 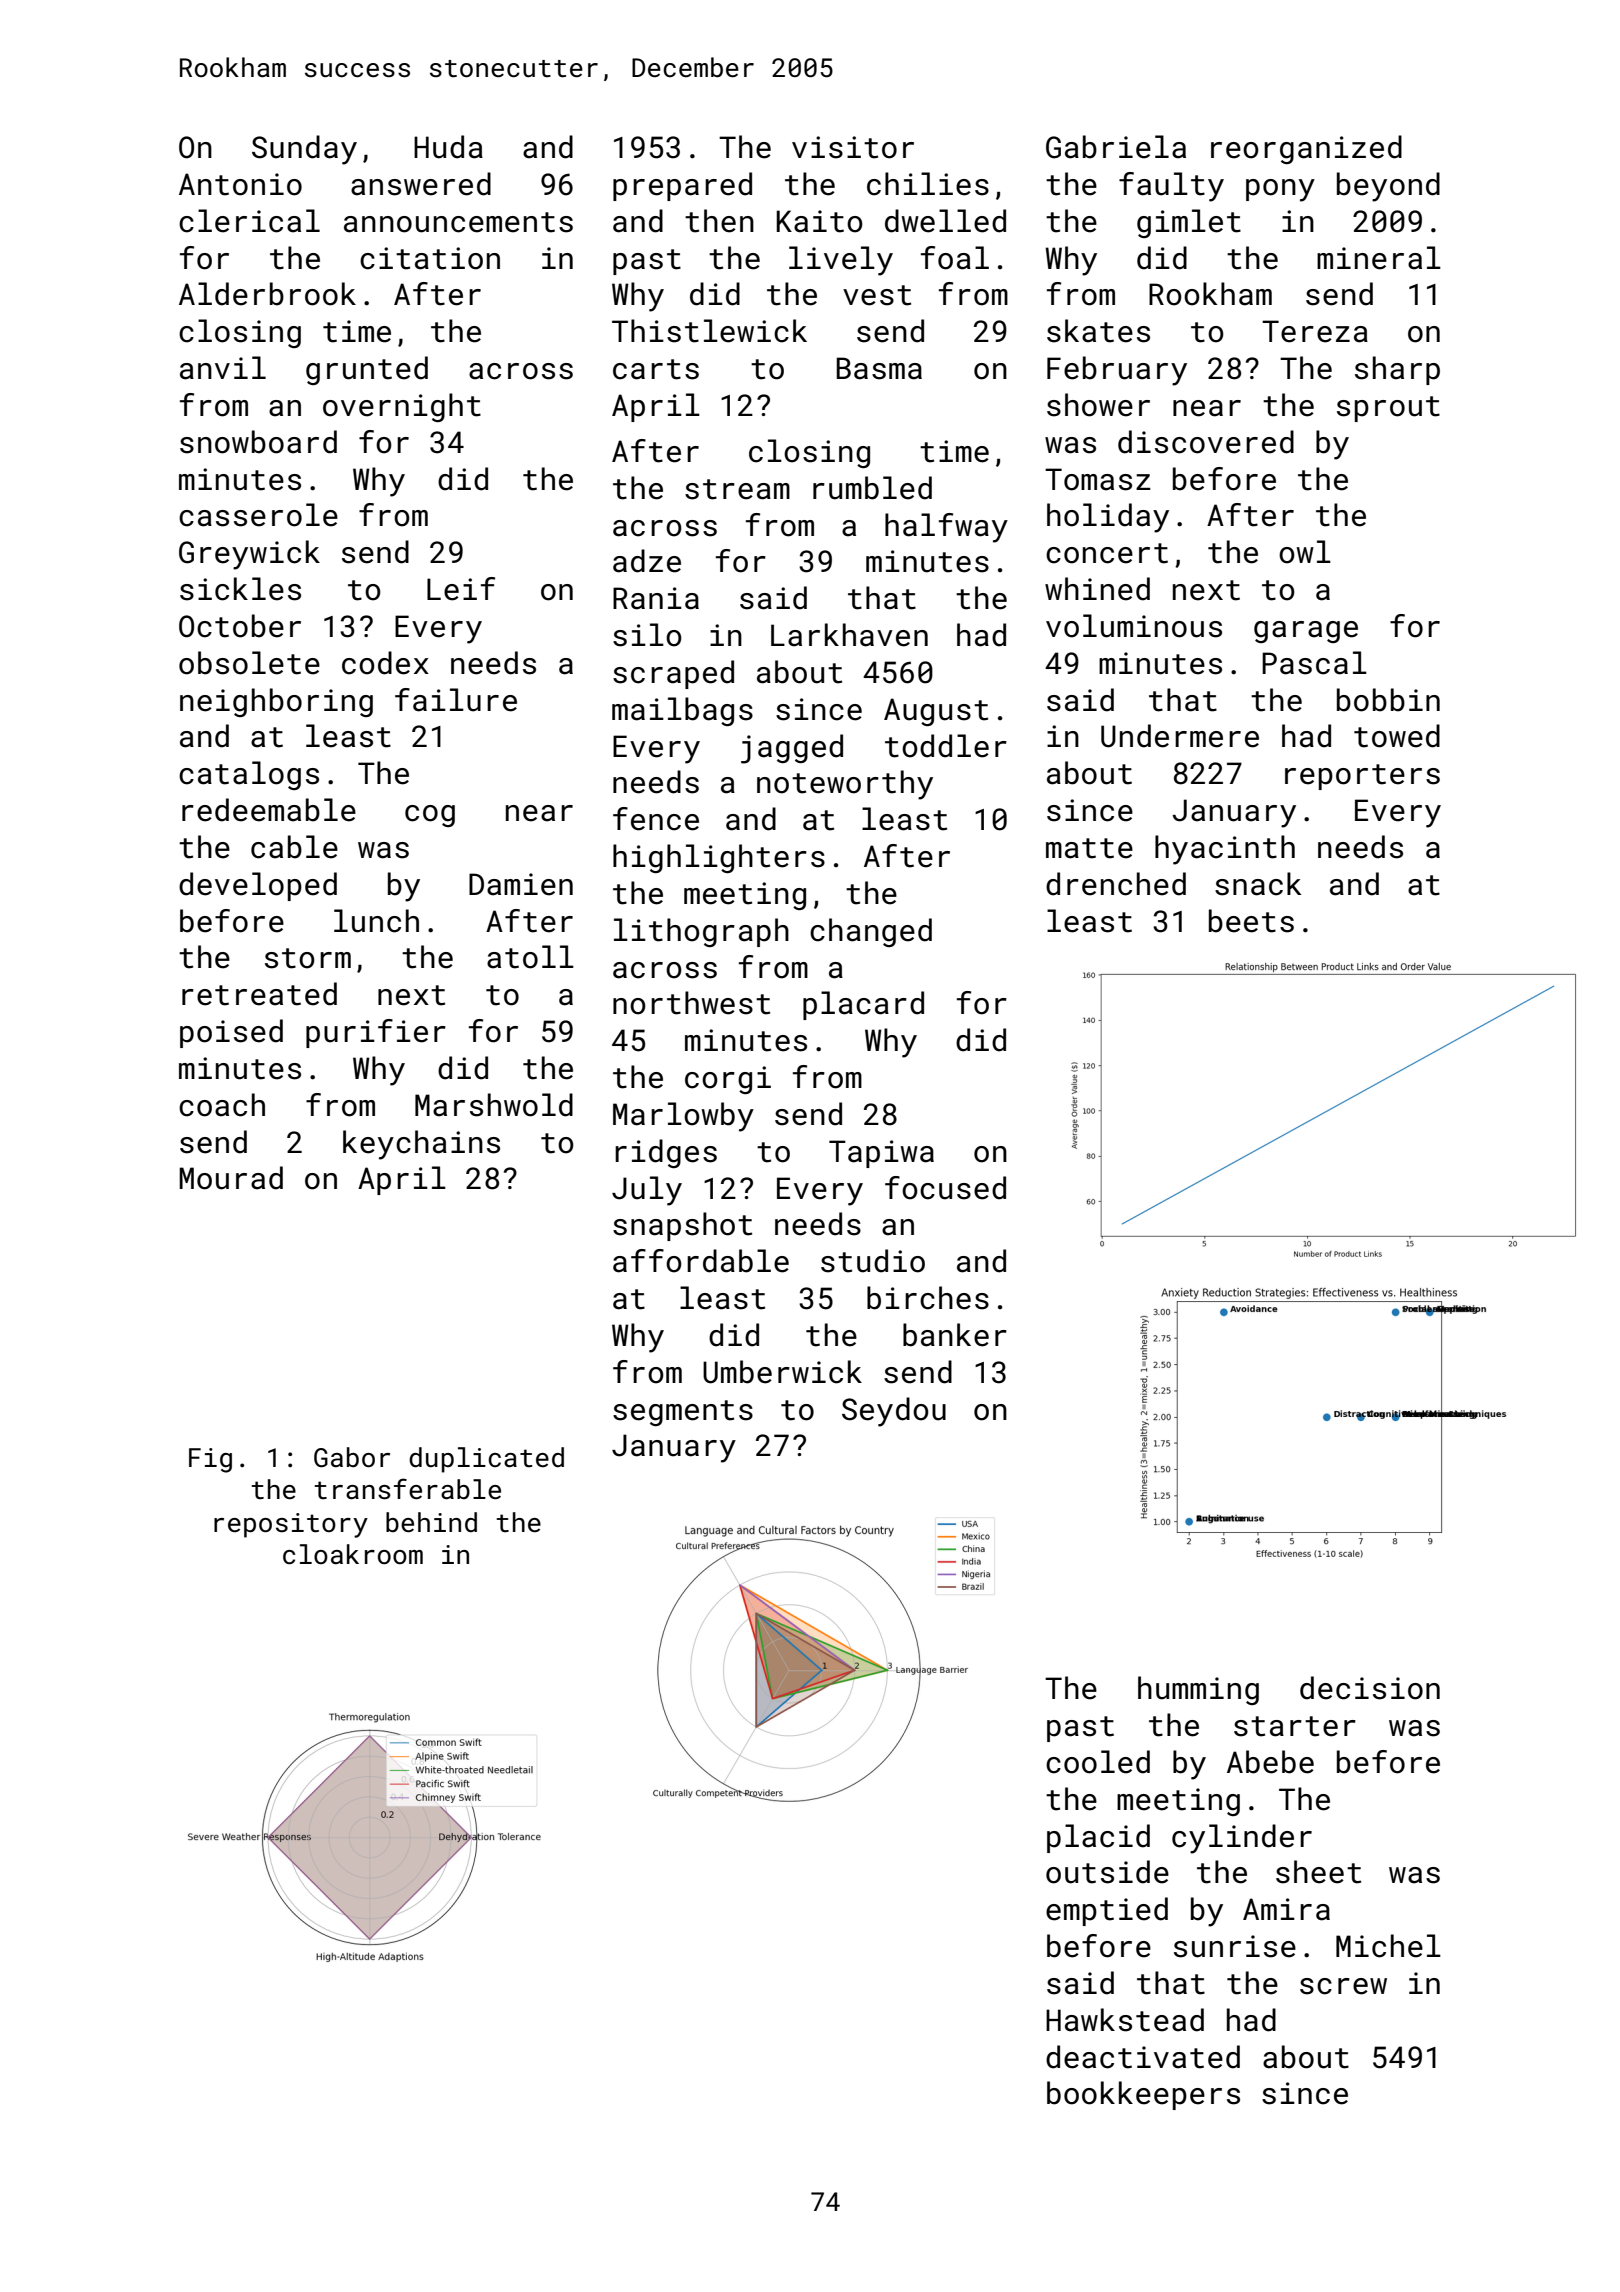 I want to click on toddler, so click(x=946, y=746).
